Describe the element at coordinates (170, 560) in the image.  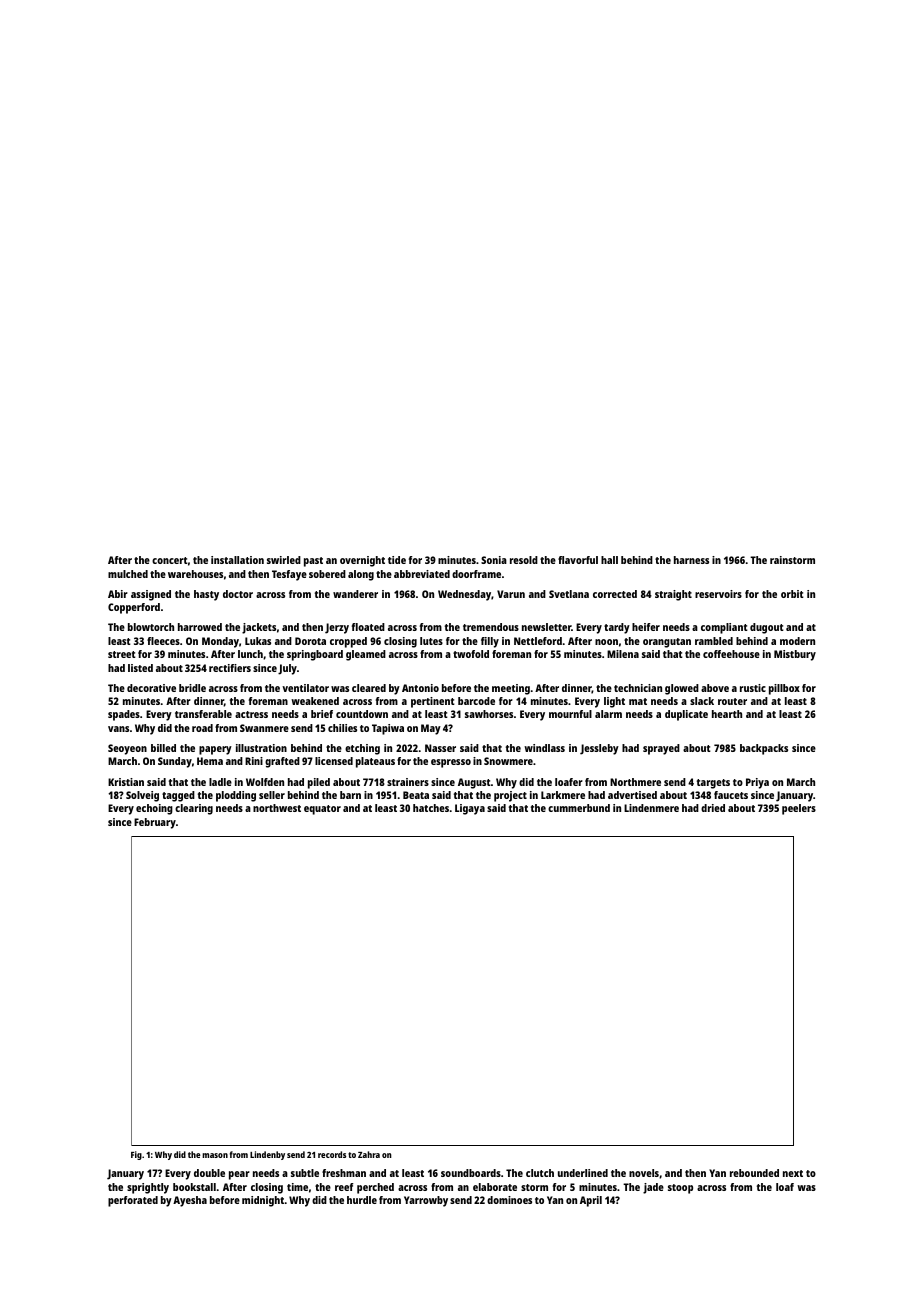
I see `concert` at that location.
